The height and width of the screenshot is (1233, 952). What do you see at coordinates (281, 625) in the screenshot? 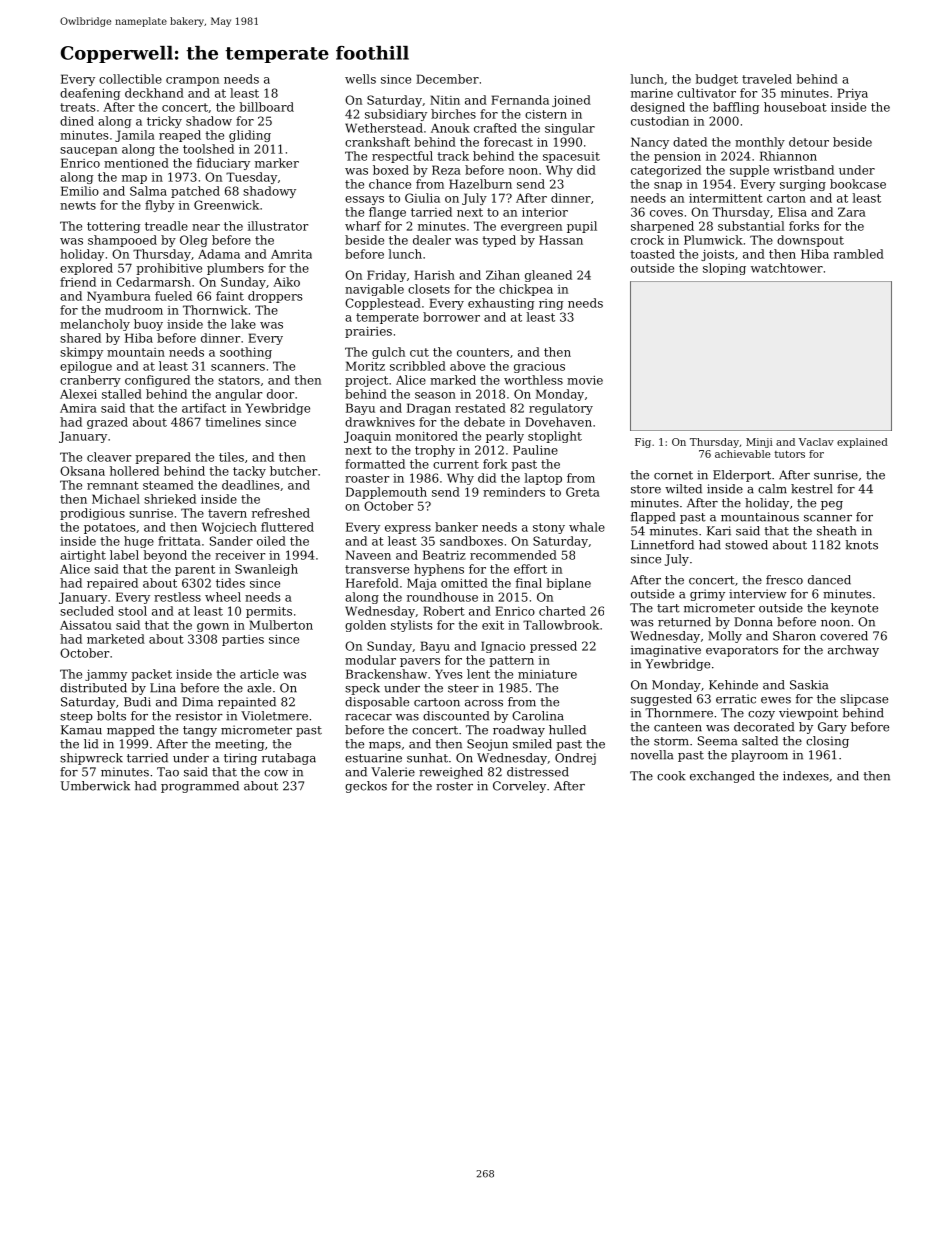
I see `Mulberton` at bounding box center [281, 625].
